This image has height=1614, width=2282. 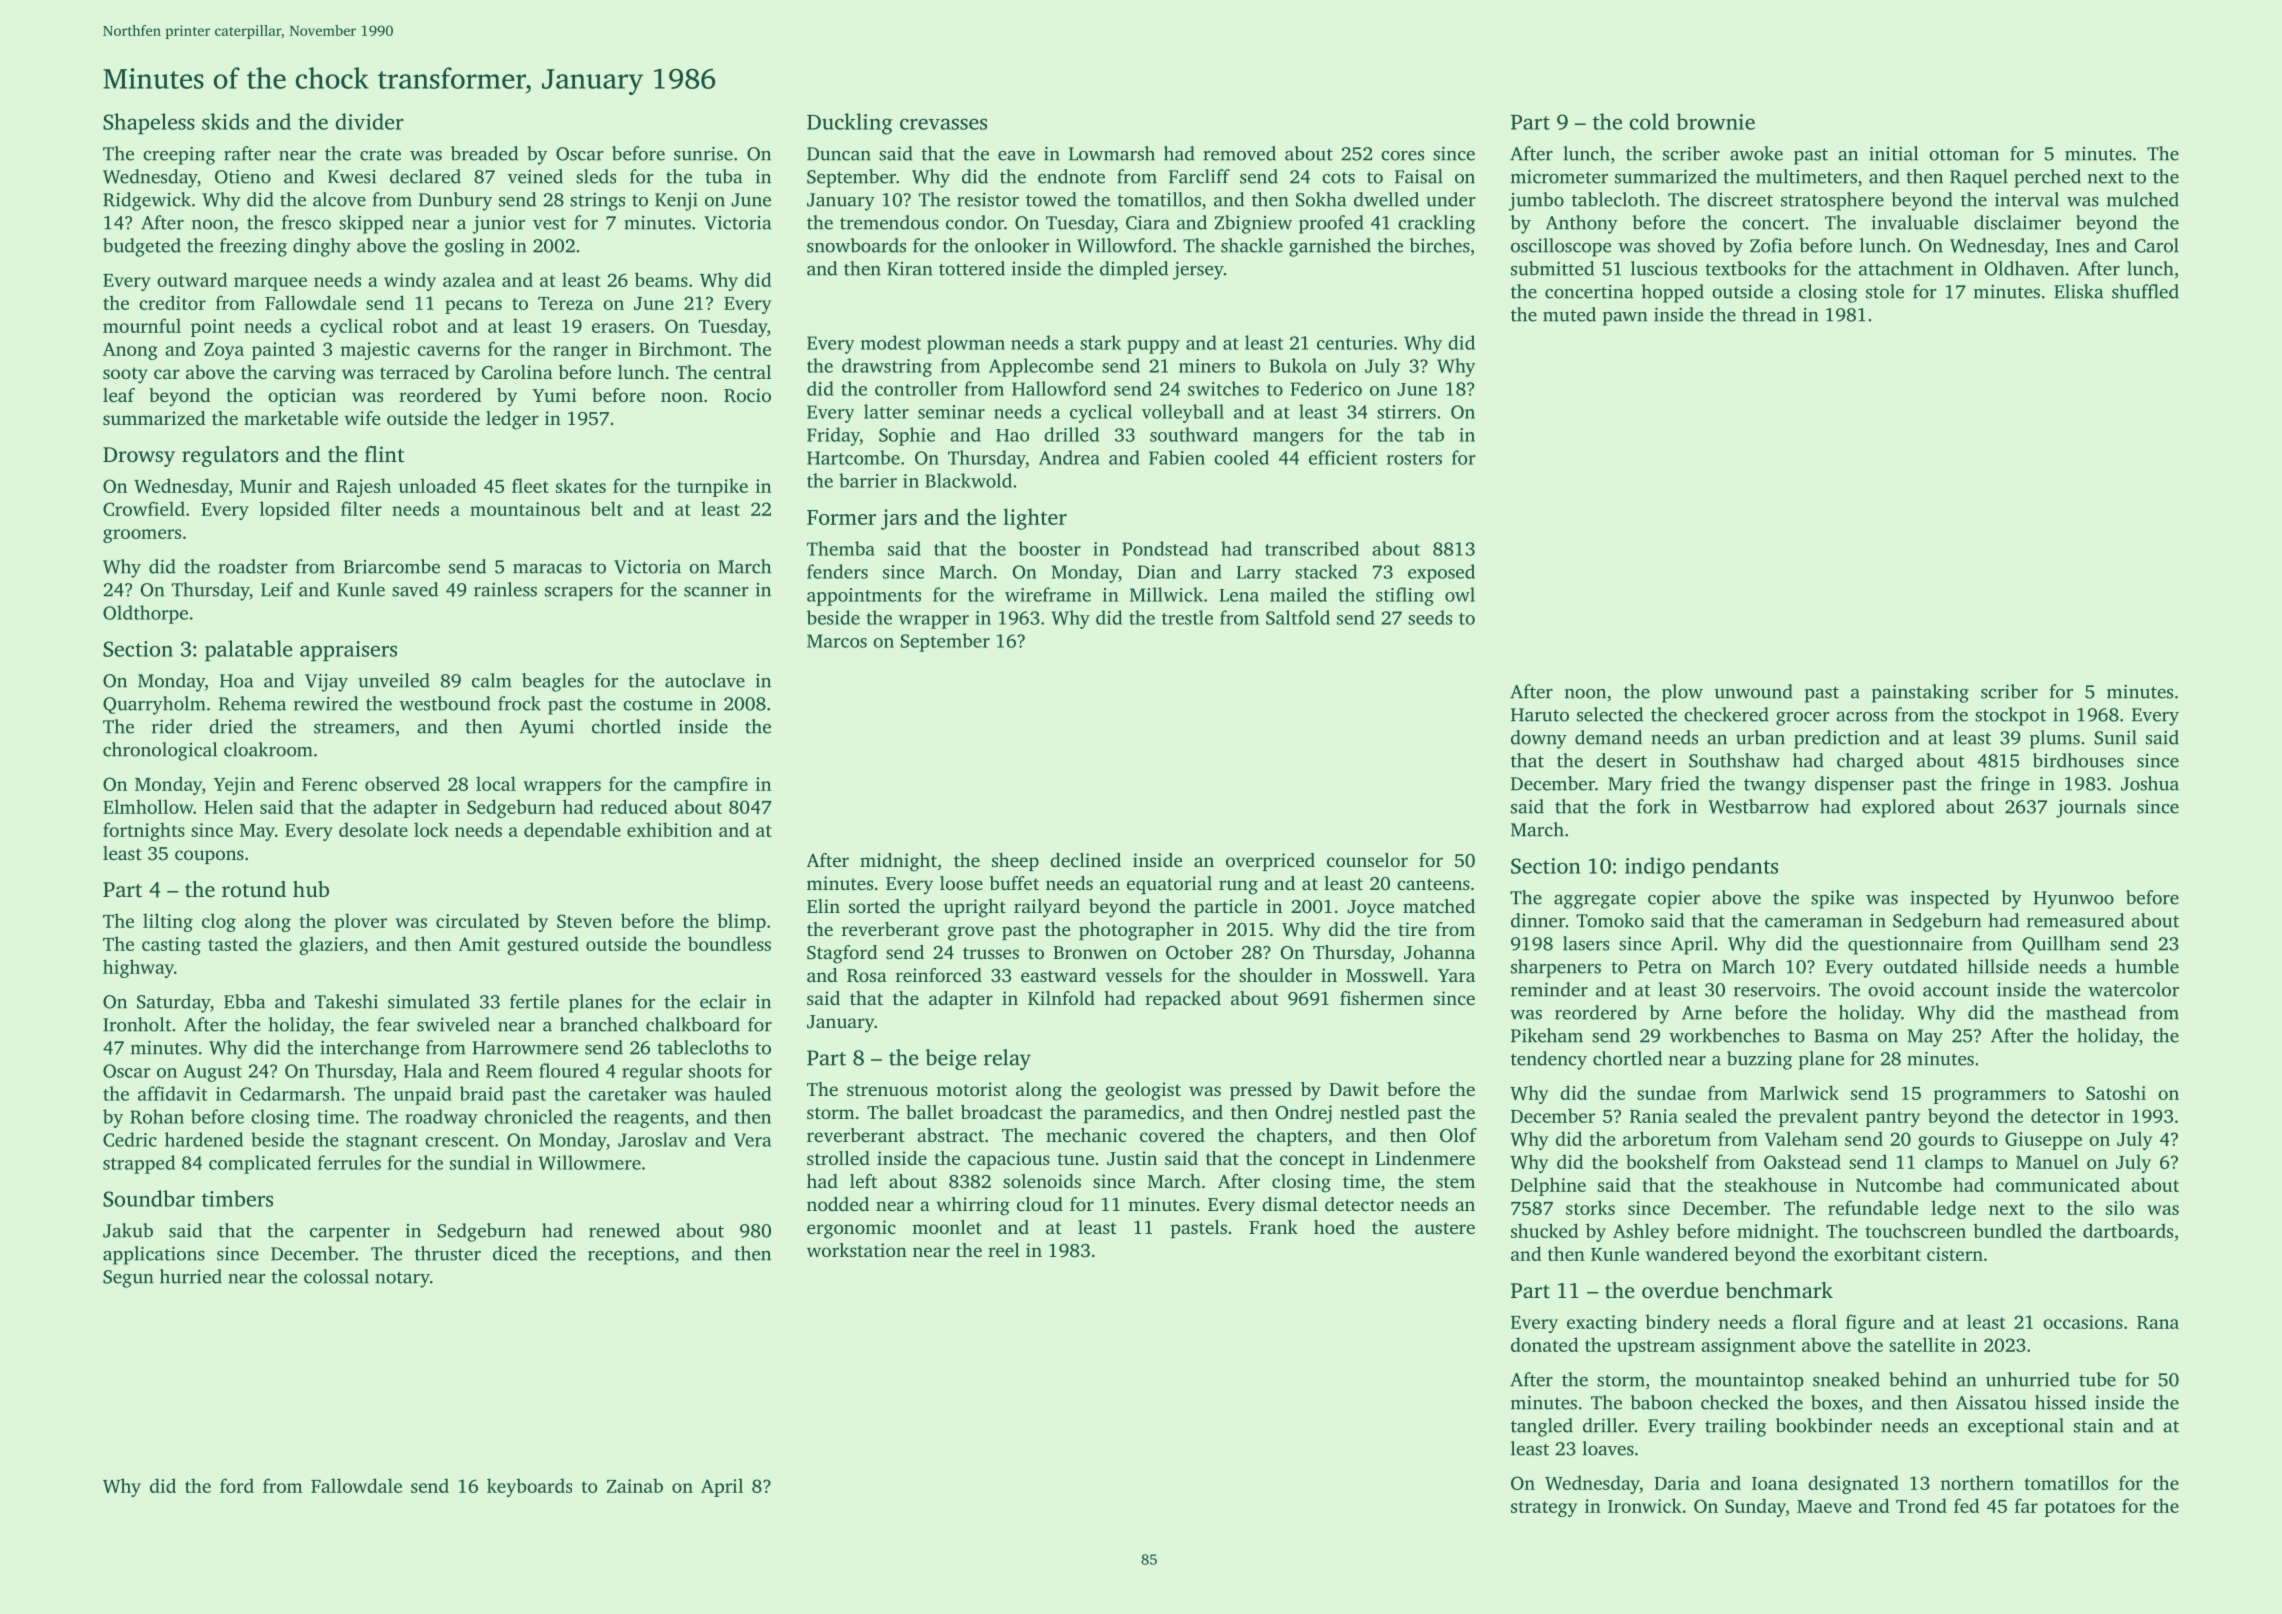 What do you see at coordinates (581, 485) in the image?
I see `skates` at bounding box center [581, 485].
